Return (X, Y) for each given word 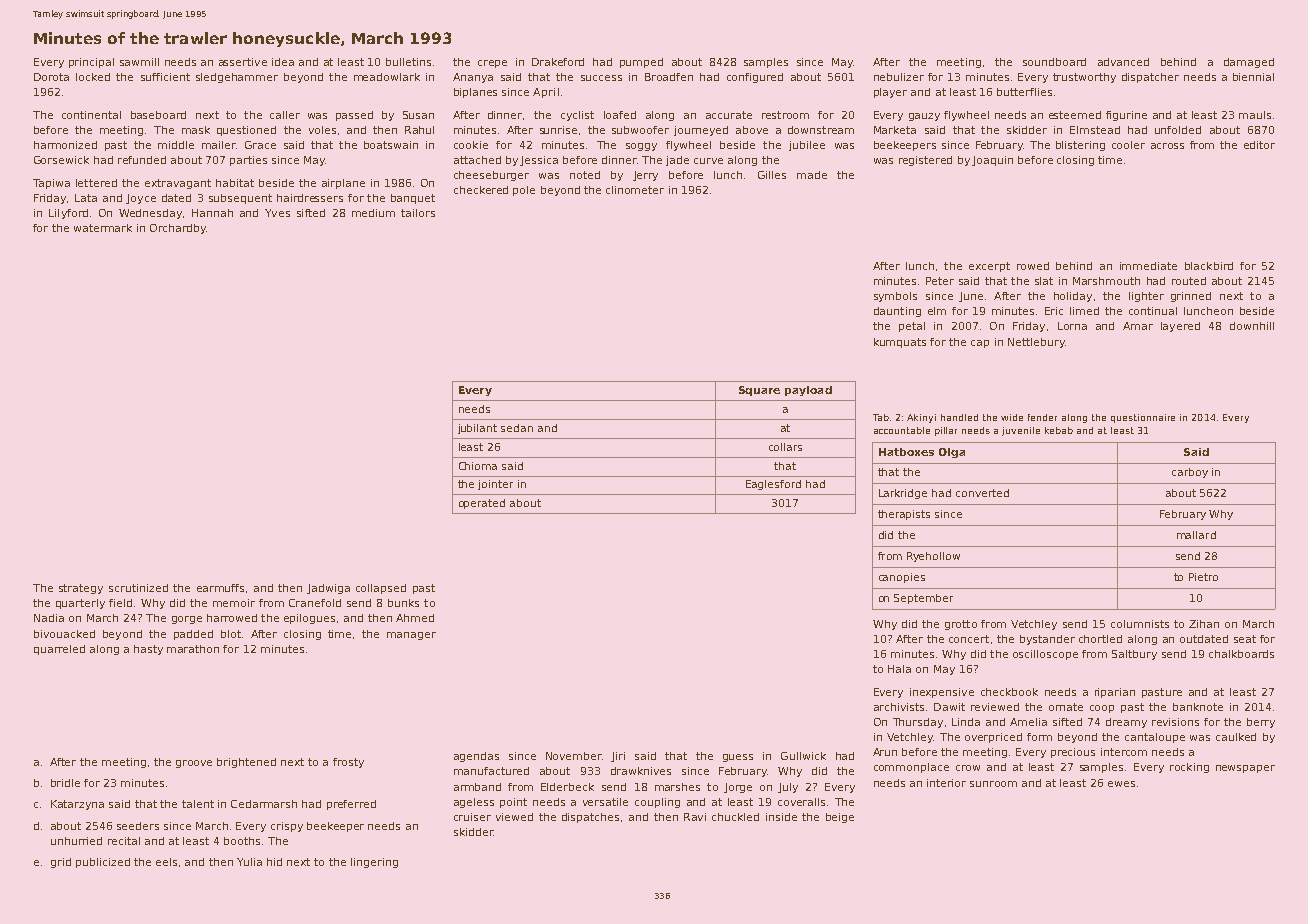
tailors (418, 213)
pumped (641, 63)
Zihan (1204, 624)
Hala (899, 669)
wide (1012, 417)
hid (274, 862)
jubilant (477, 429)
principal (91, 63)
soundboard (1054, 62)
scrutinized (138, 588)
